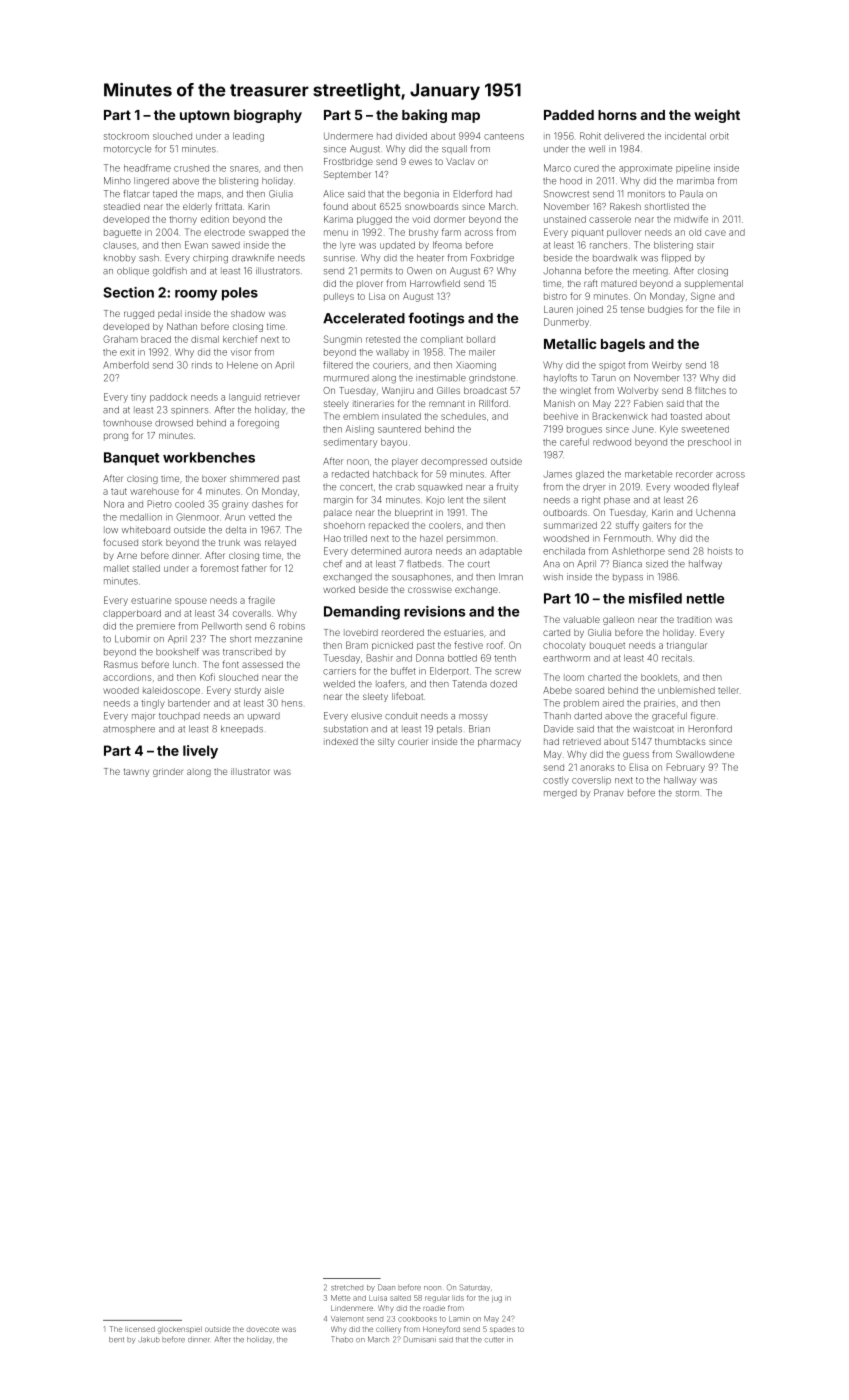  What do you see at coordinates (494, 1340) in the page?
I see `cutter` at bounding box center [494, 1340].
